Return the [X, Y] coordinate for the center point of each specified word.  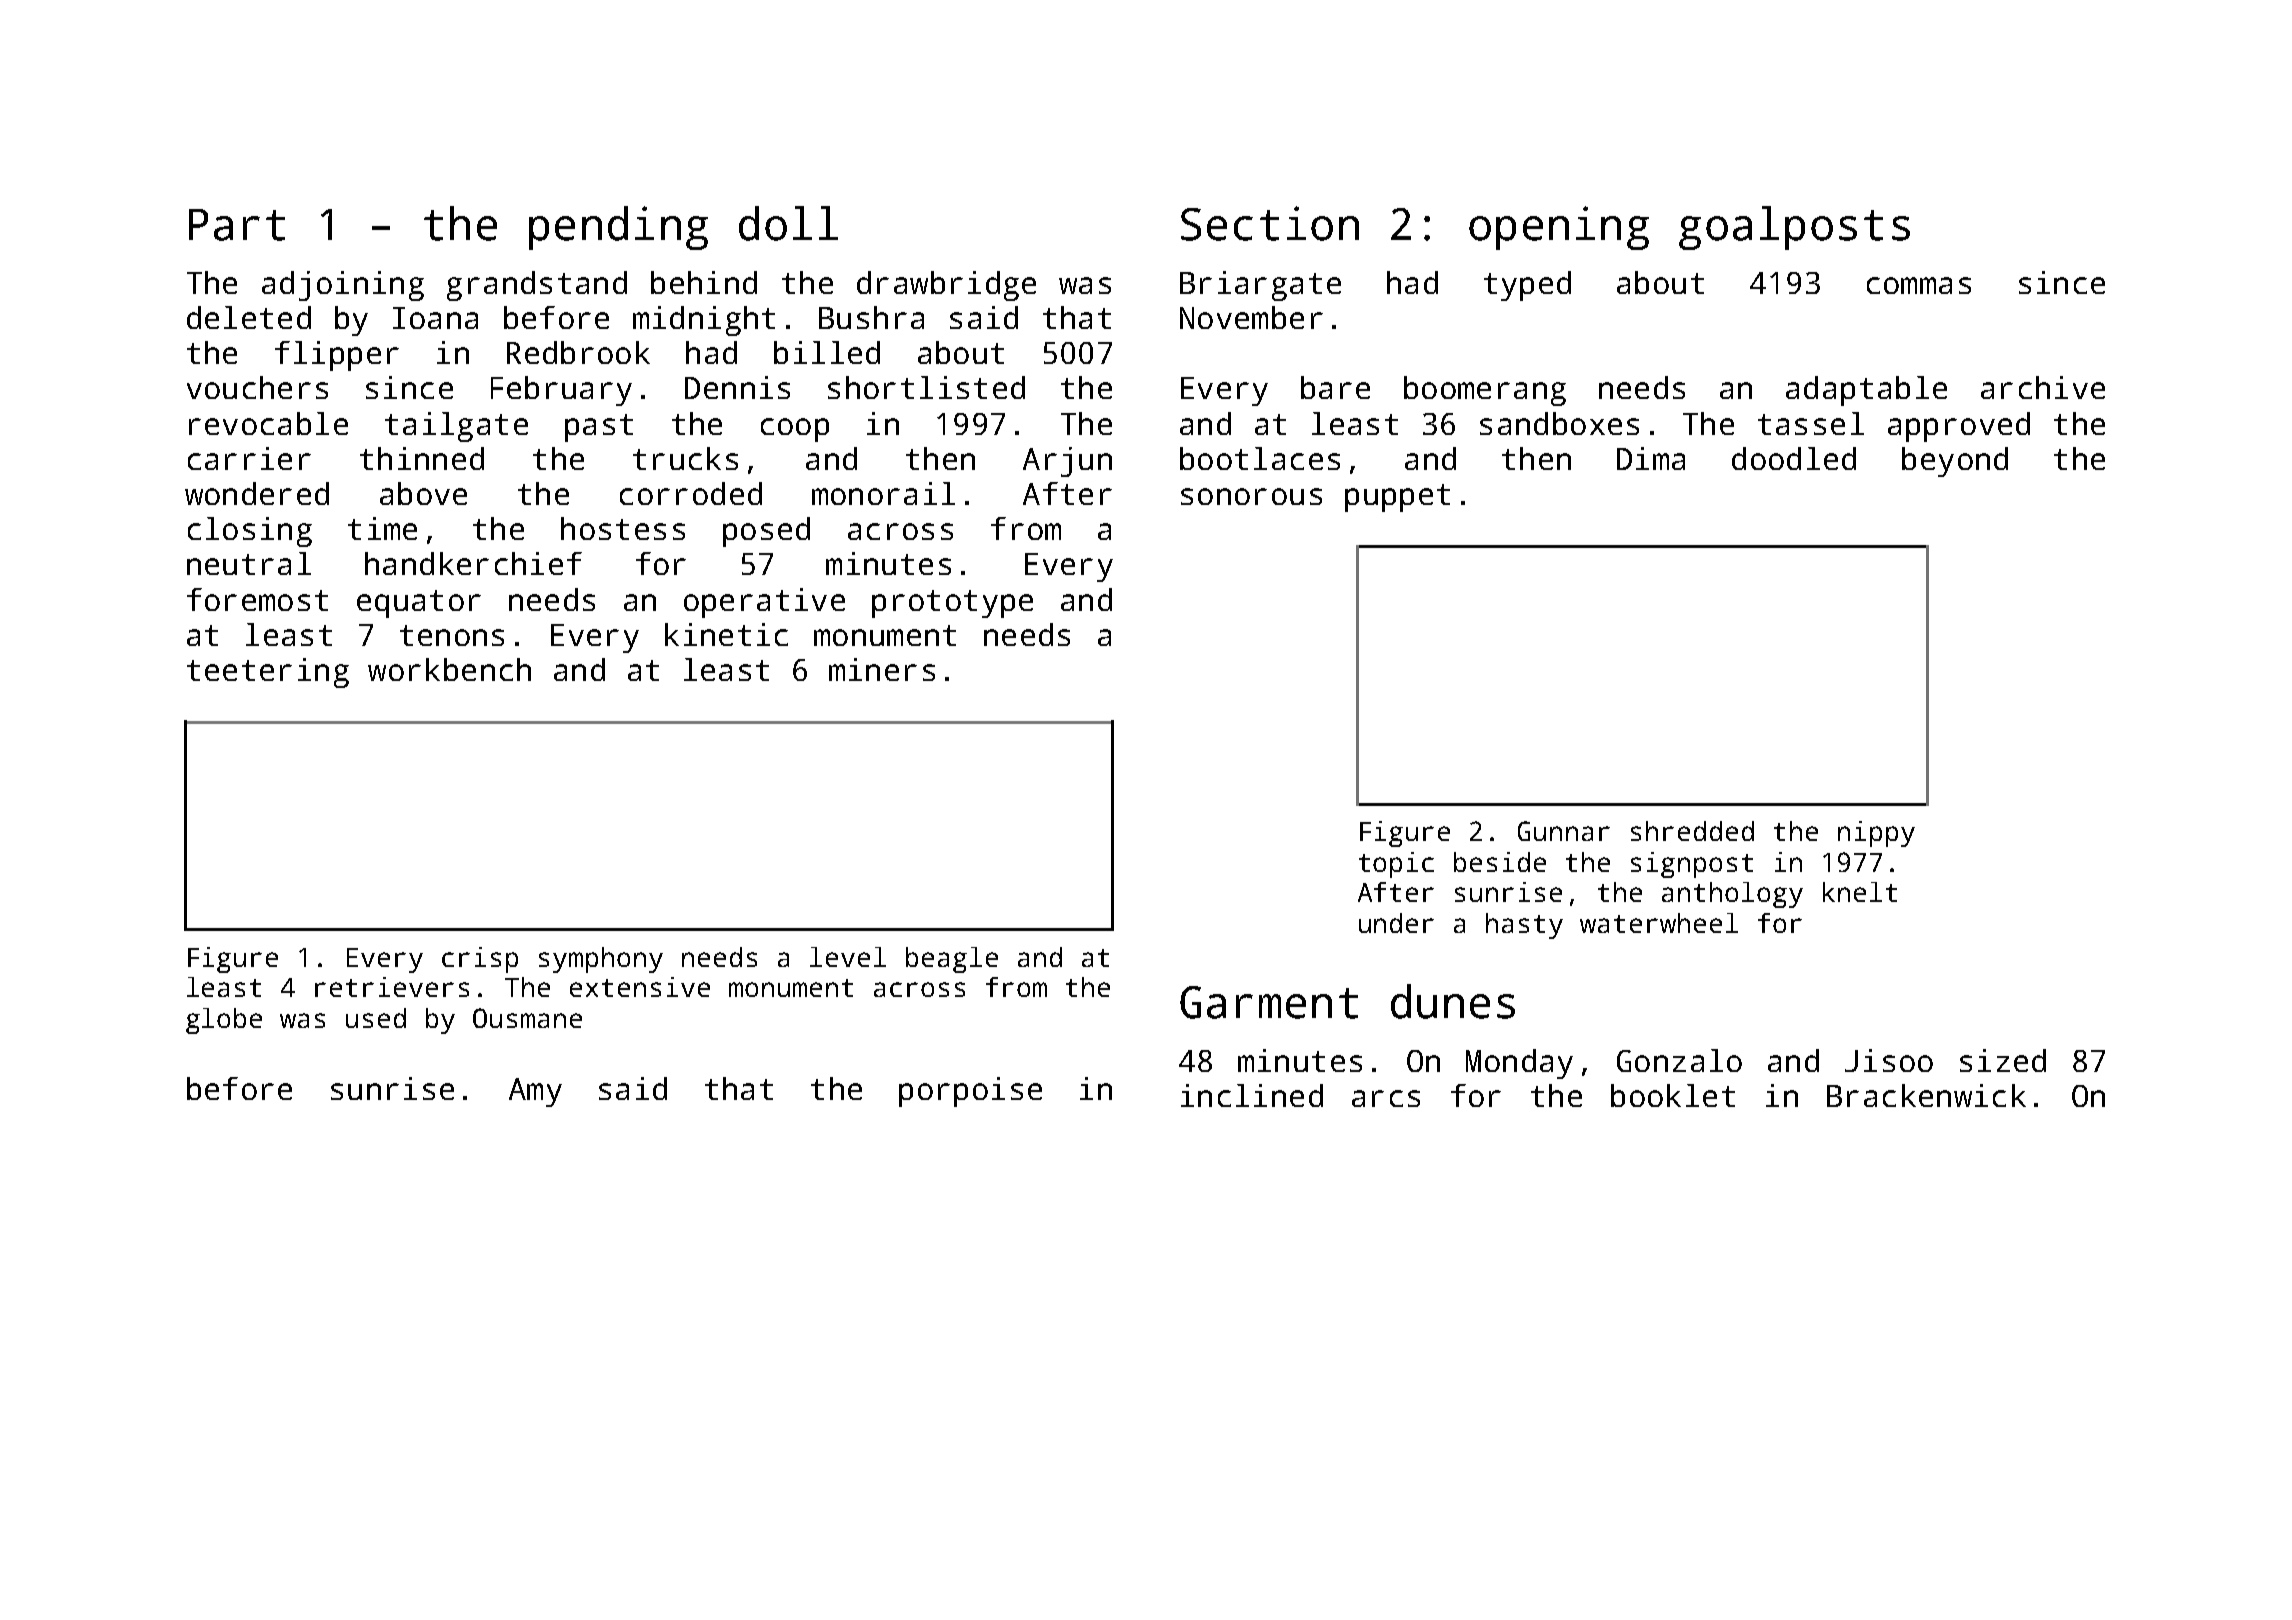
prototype [952, 604]
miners [882, 669]
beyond [1955, 462]
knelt [1860, 892]
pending [618, 228]
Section [1270, 223]
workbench [449, 669]
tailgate [456, 427]
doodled [1794, 458]
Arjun [1067, 462]
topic [1396, 865]
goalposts [1794, 228]
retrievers [392, 987]
